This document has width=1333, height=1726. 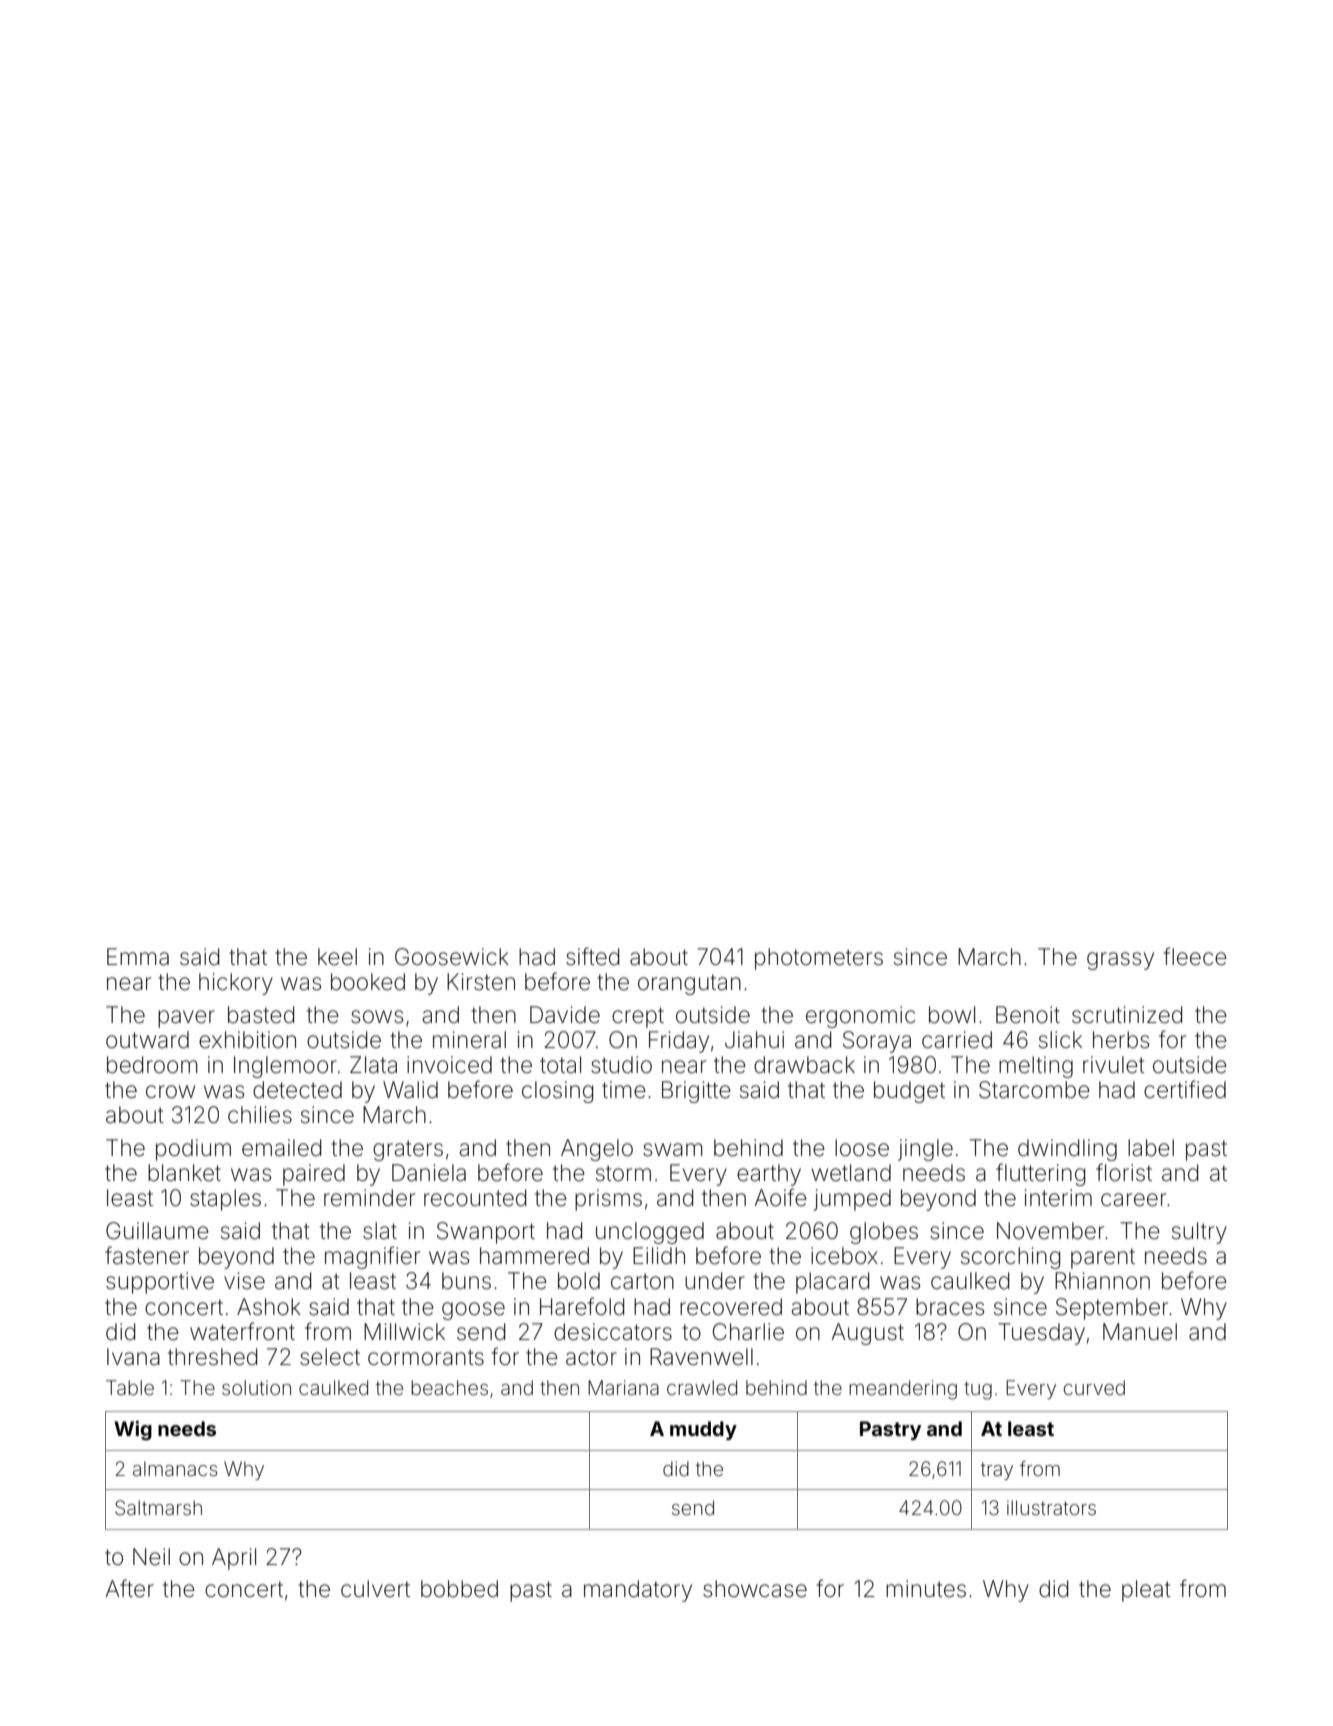 What do you see at coordinates (1120, 961) in the document?
I see `grassy` at bounding box center [1120, 961].
